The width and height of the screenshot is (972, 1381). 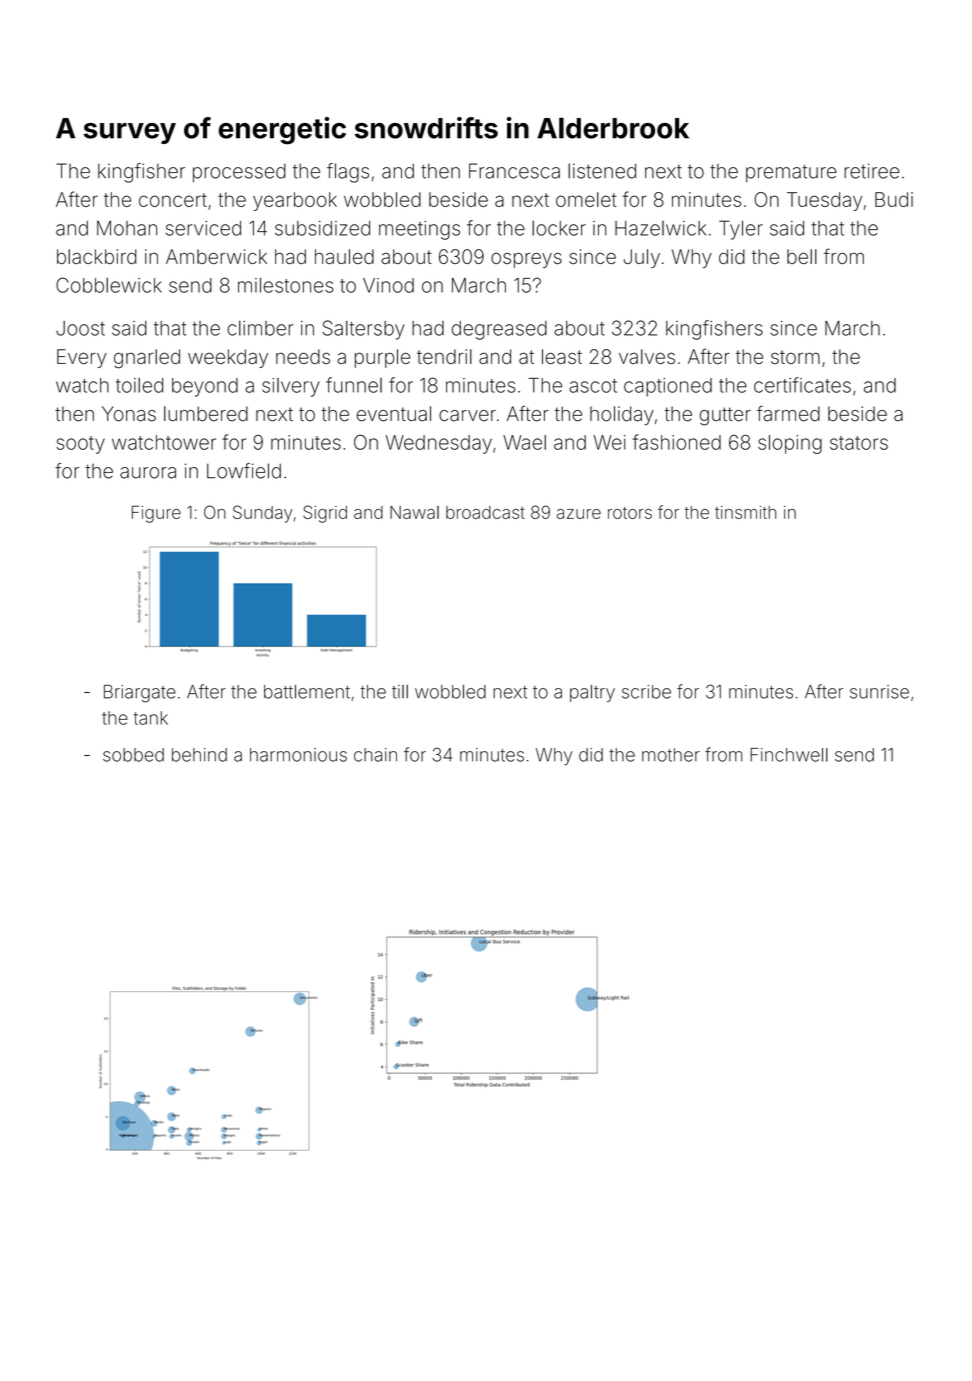 What do you see at coordinates (802, 256) in the screenshot?
I see `bell` at bounding box center [802, 256].
